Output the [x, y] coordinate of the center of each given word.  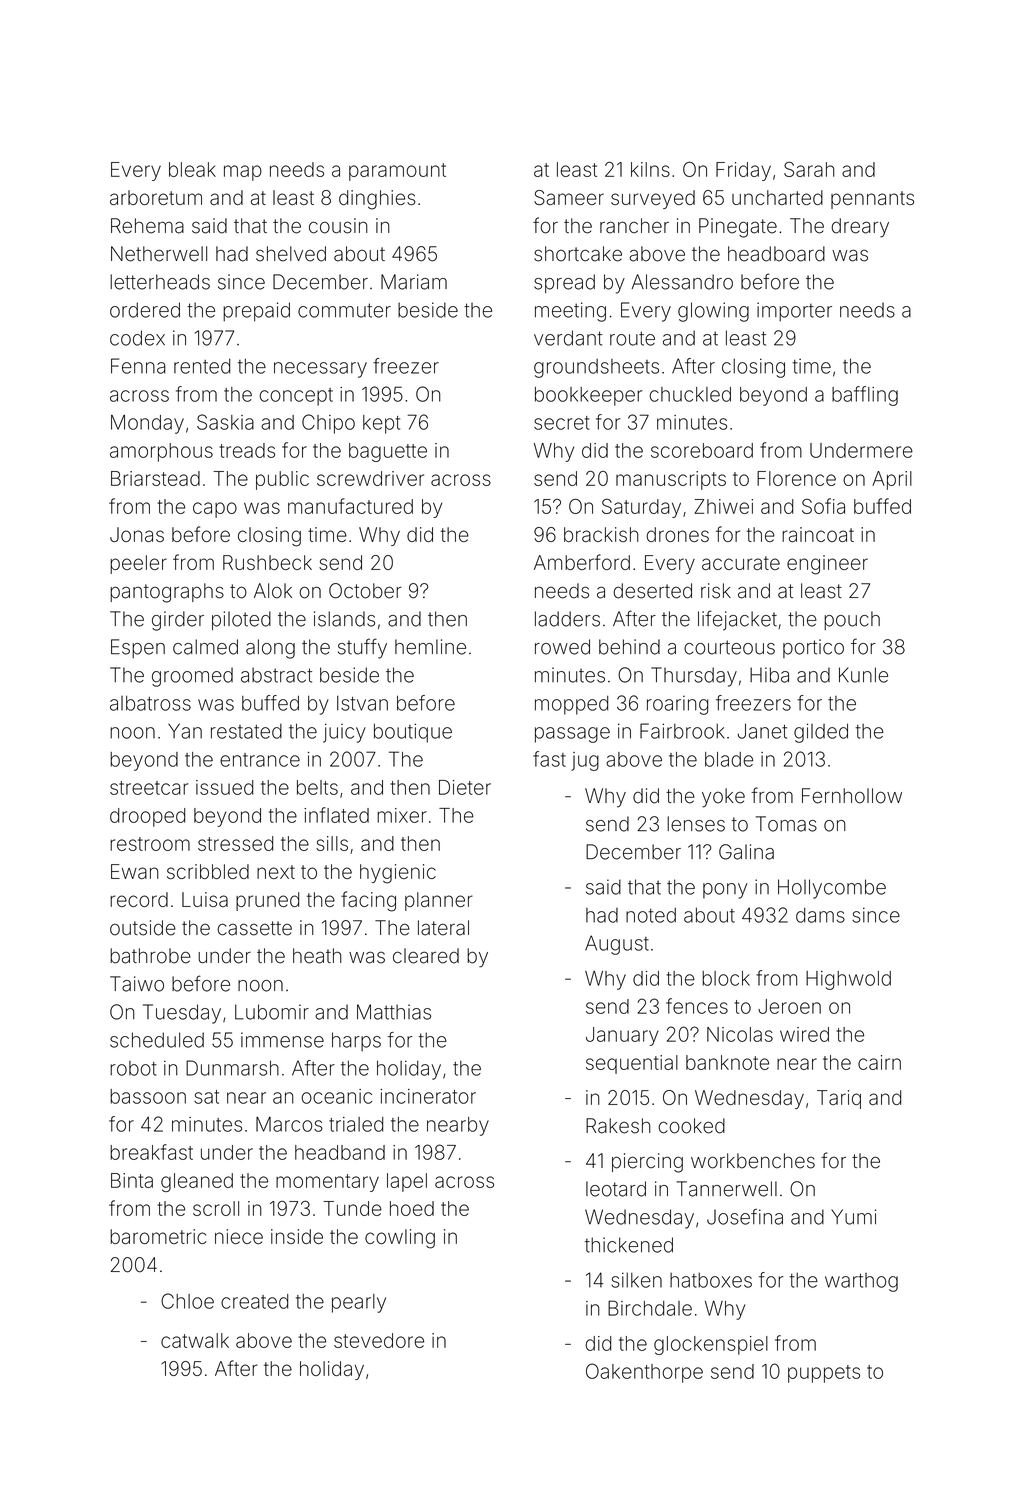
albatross [150, 703]
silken [636, 1280]
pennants [872, 200]
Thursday [694, 677]
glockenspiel [711, 1345]
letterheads [160, 282]
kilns [650, 169]
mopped [571, 705]
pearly [359, 1303]
